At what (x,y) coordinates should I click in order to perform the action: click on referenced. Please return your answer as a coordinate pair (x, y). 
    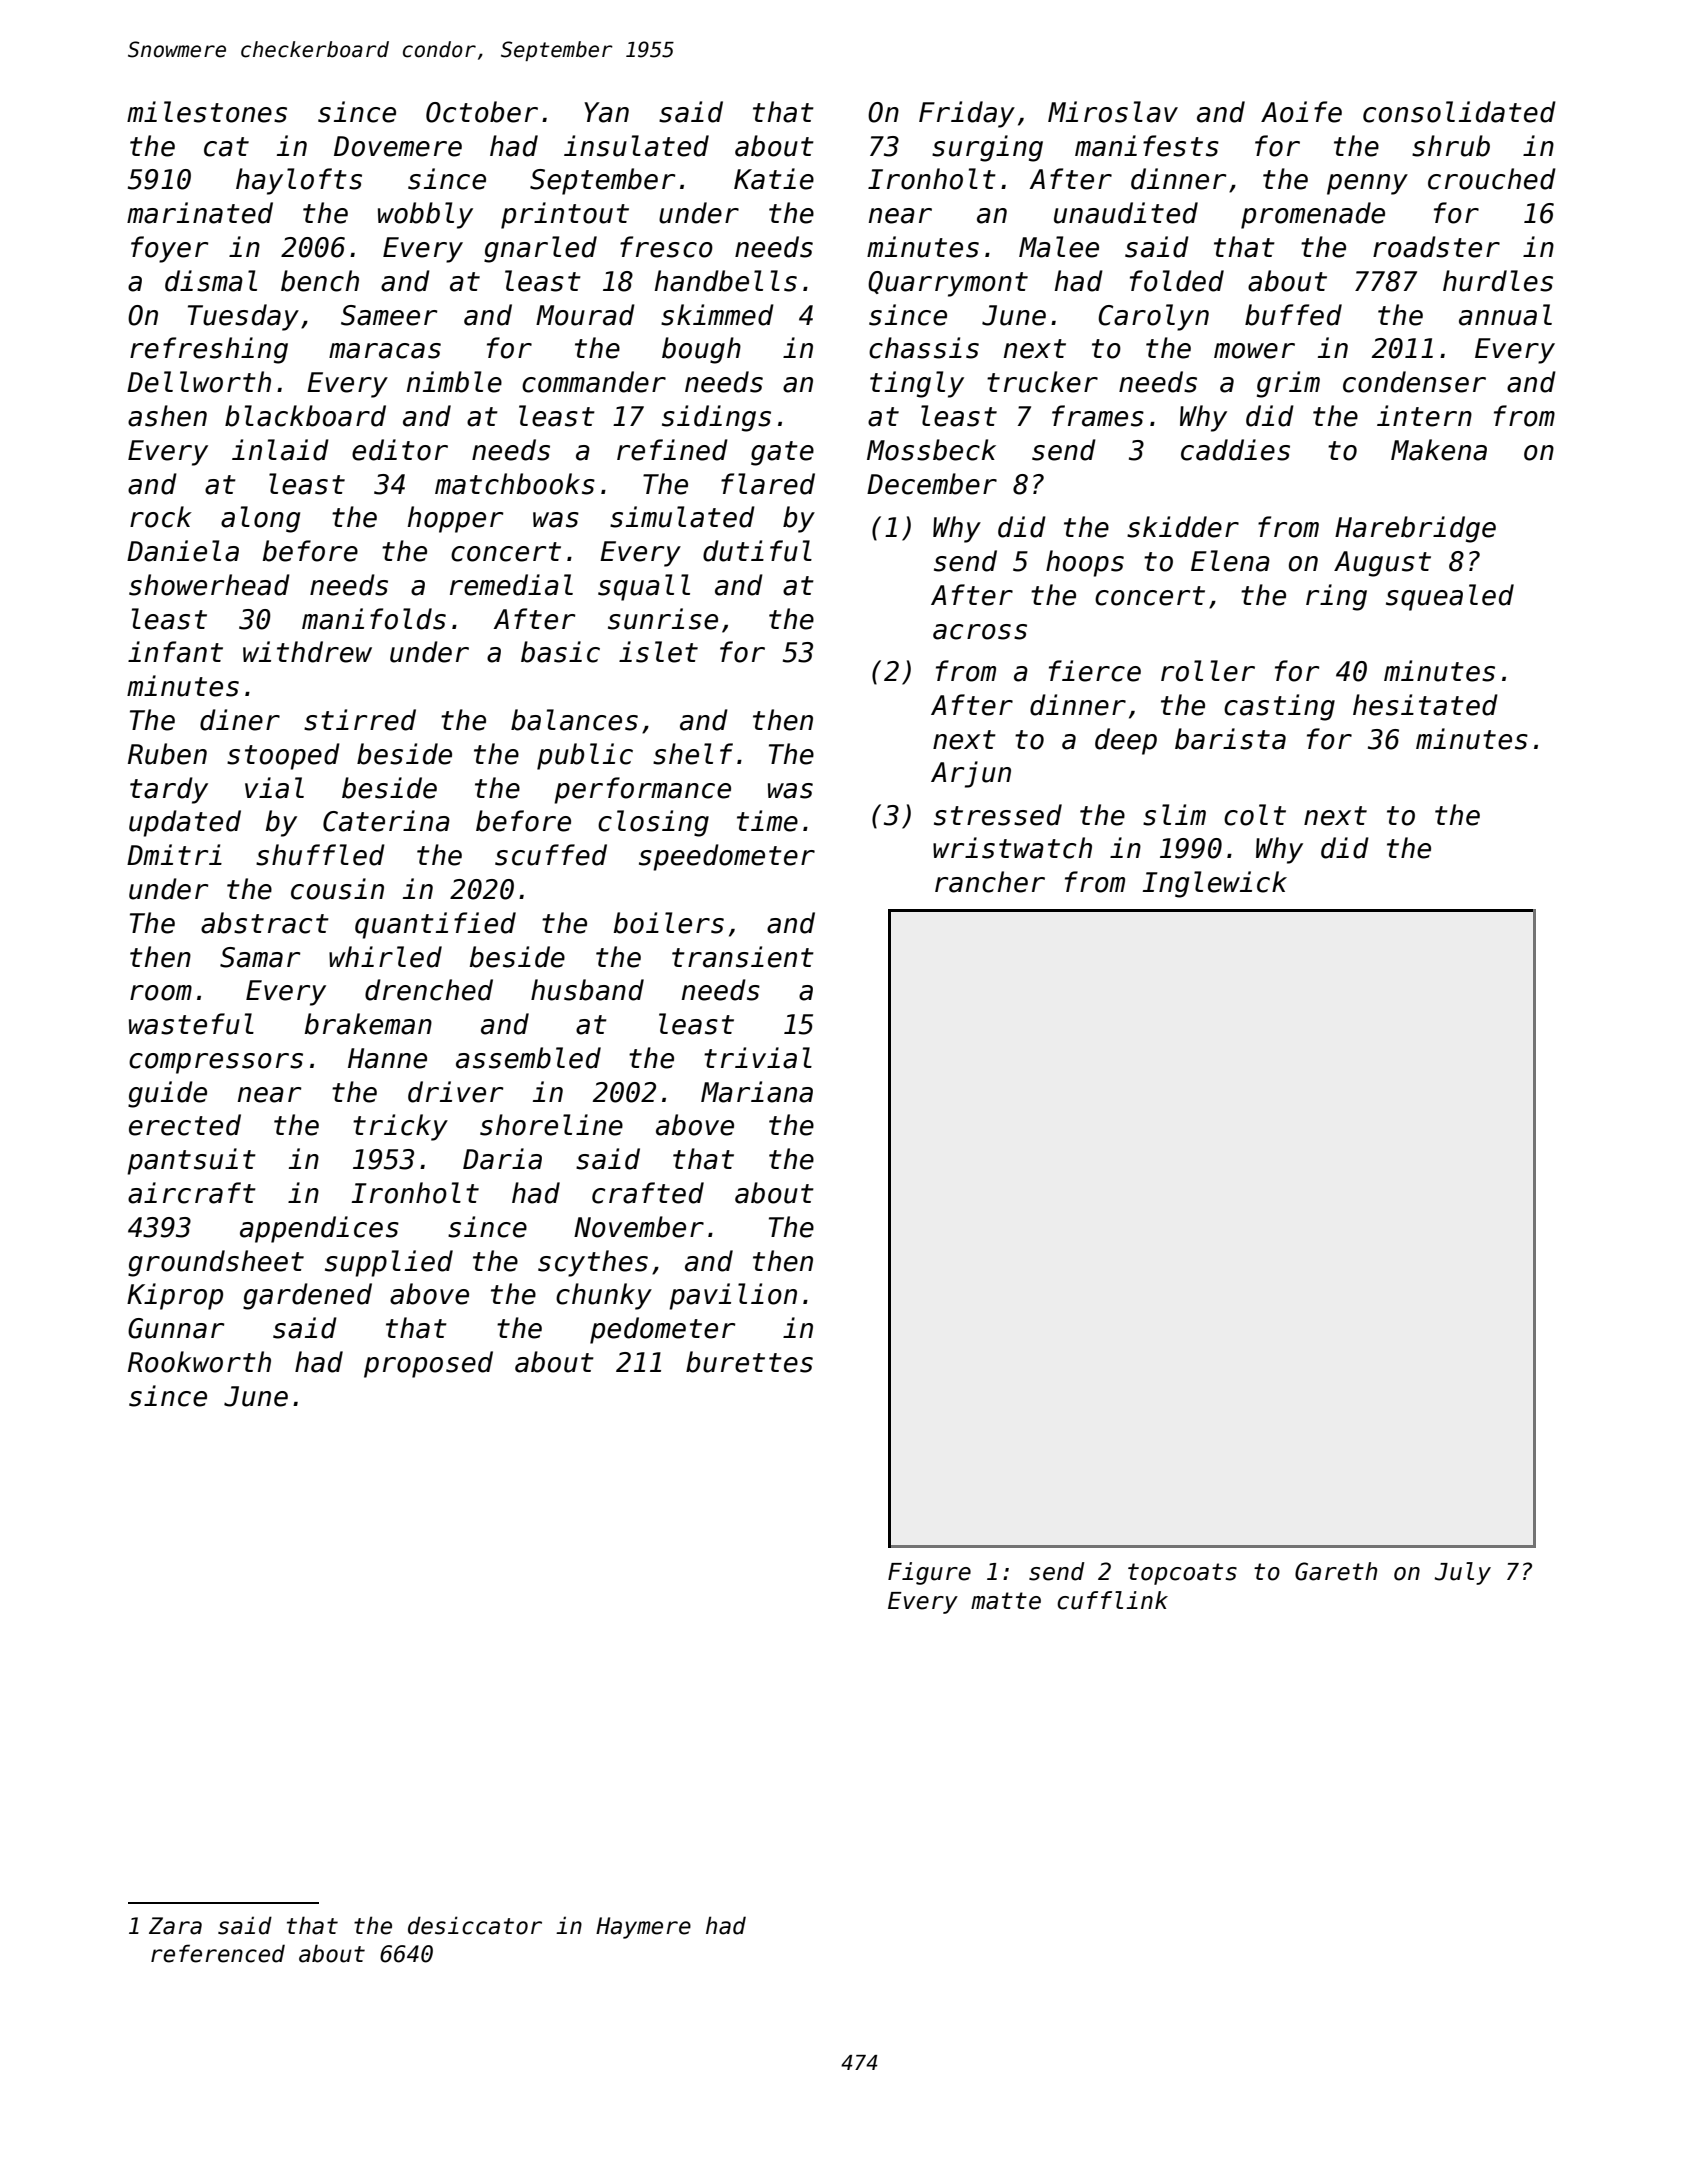
    Looking at the image, I should click on (218, 1953).
